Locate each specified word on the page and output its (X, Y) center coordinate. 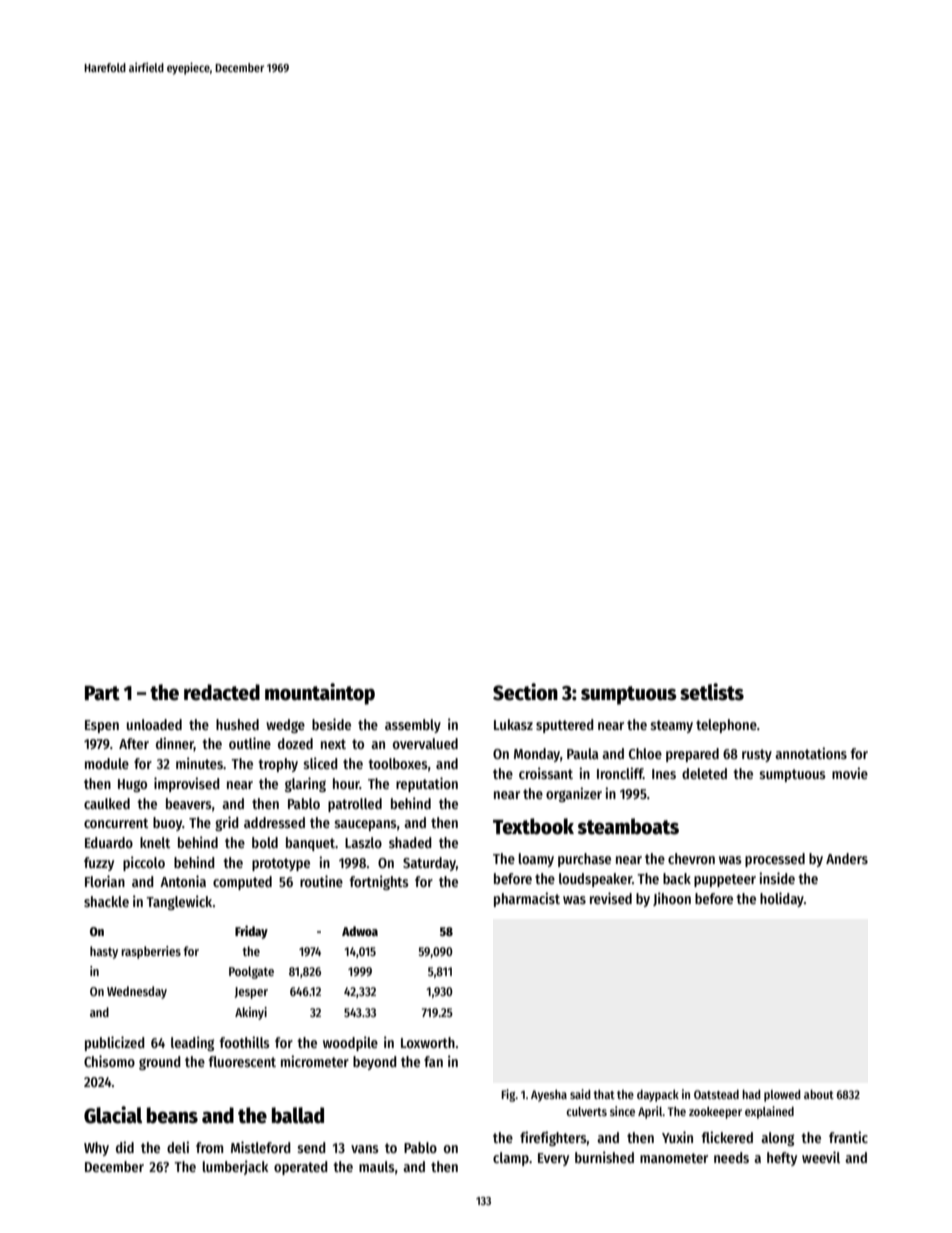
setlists (712, 692)
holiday (782, 899)
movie (850, 773)
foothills (245, 1042)
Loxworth (428, 1042)
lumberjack (236, 1167)
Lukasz (513, 724)
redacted (222, 692)
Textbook (533, 826)
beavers (189, 803)
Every (553, 1159)
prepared (692, 755)
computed (242, 883)
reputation (427, 784)
